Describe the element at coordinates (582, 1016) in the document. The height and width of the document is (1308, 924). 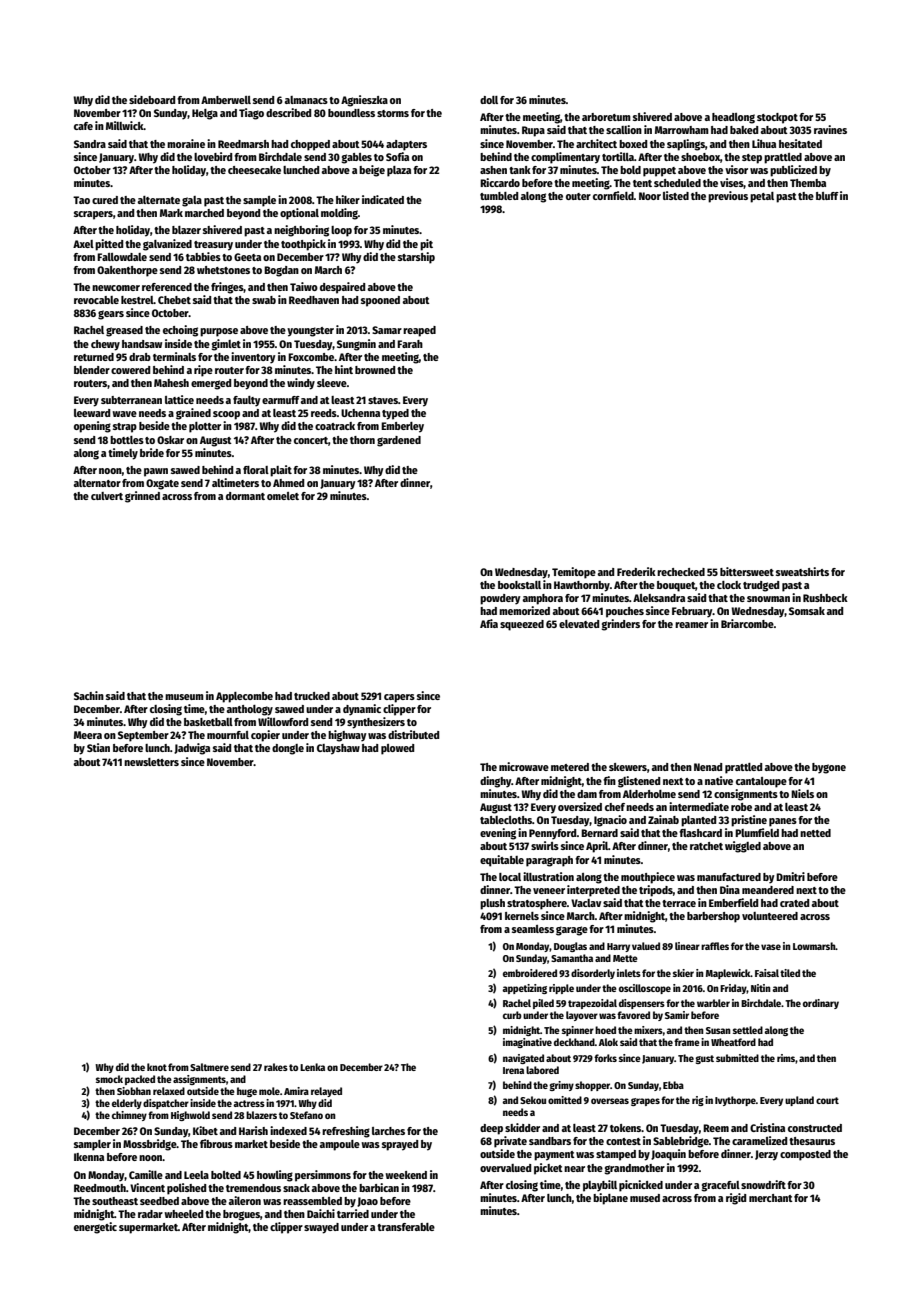
I see `layover` at that location.
